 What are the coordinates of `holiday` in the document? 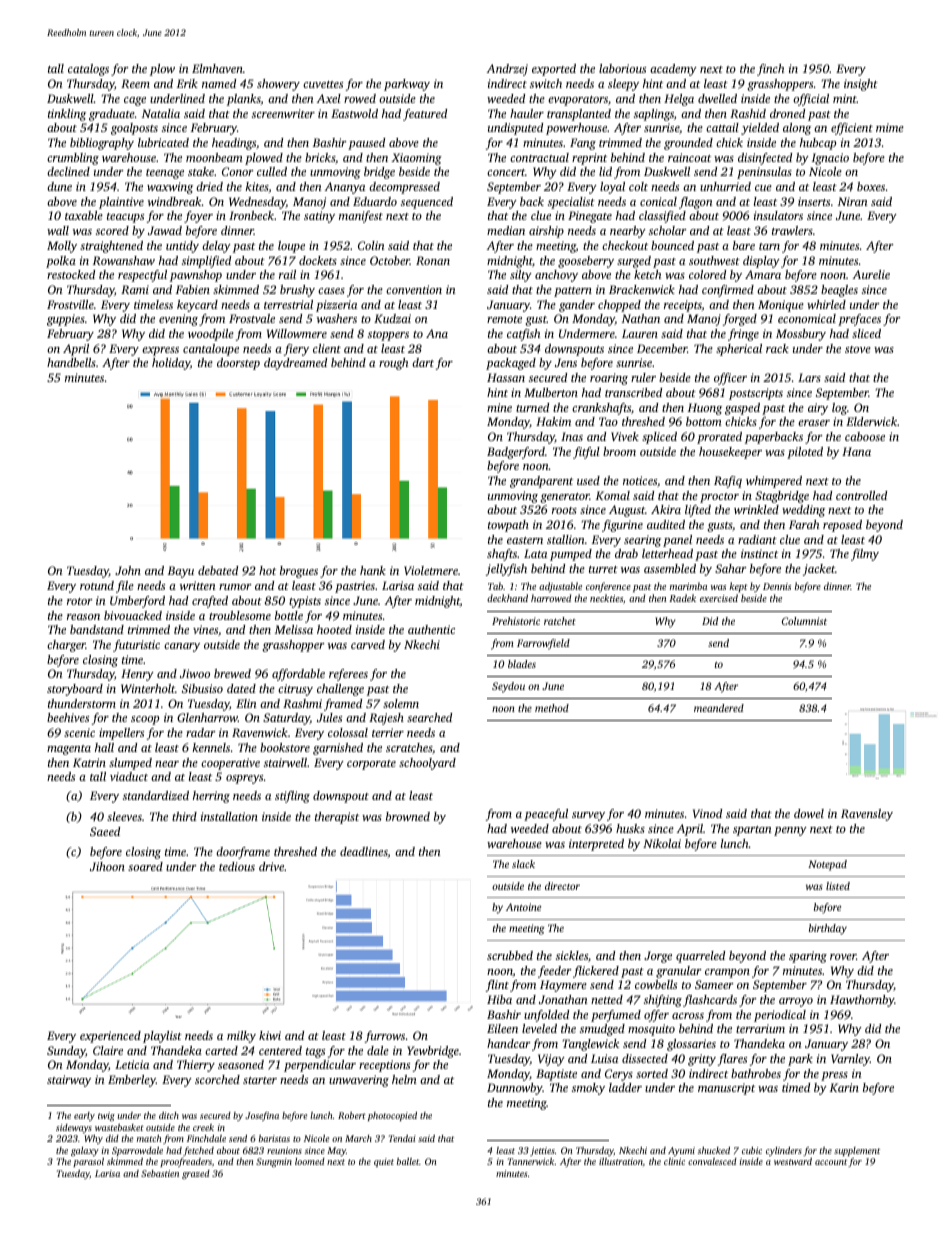 It's located at (171, 364).
